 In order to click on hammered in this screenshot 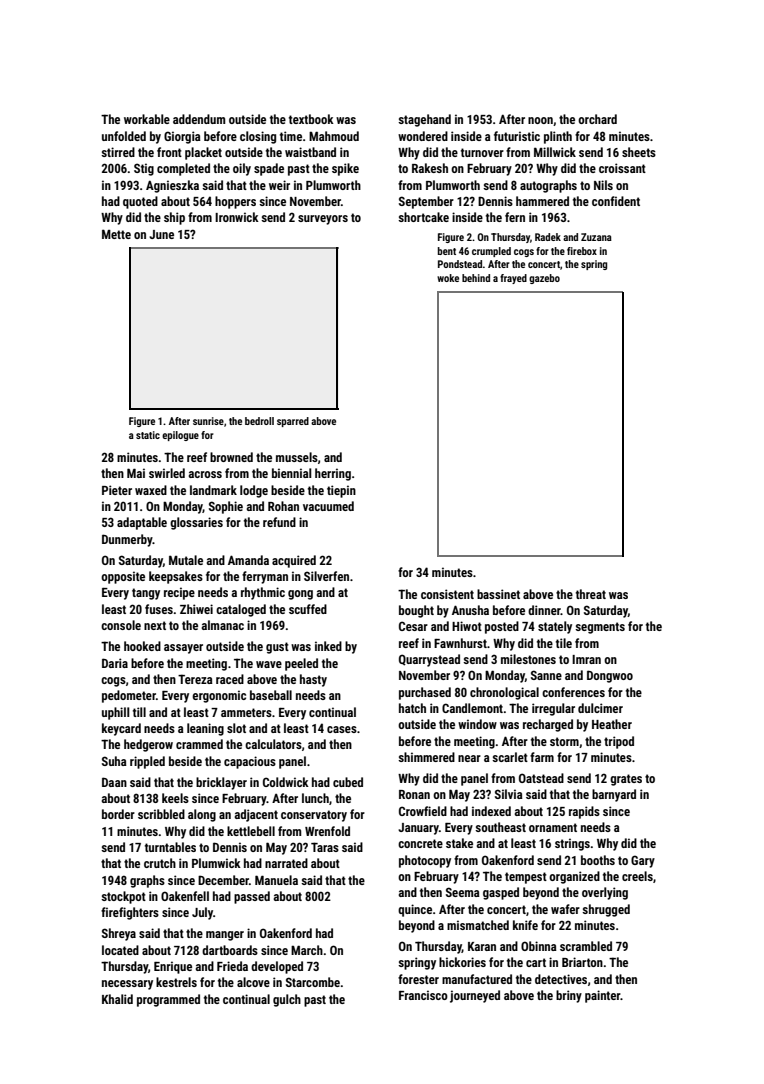, I will do `click(542, 201)`.
